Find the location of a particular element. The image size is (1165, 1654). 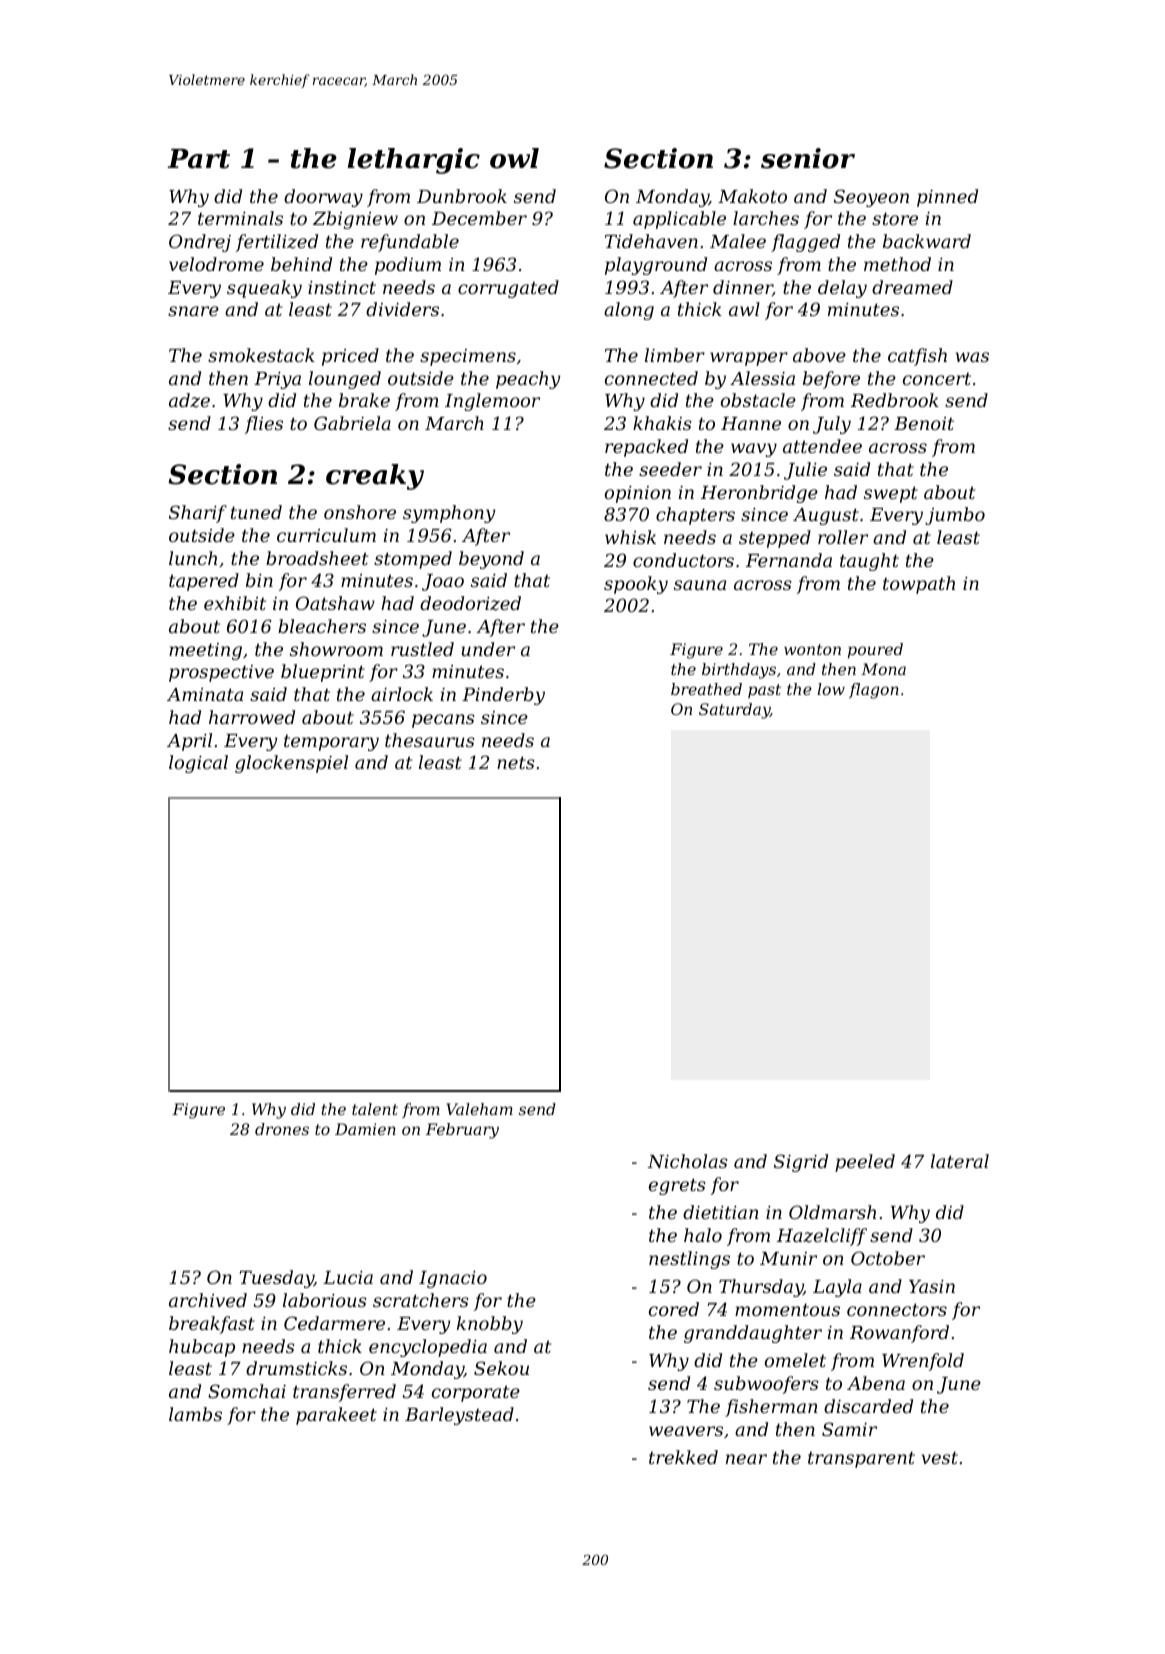

doorway is located at coordinates (323, 198).
